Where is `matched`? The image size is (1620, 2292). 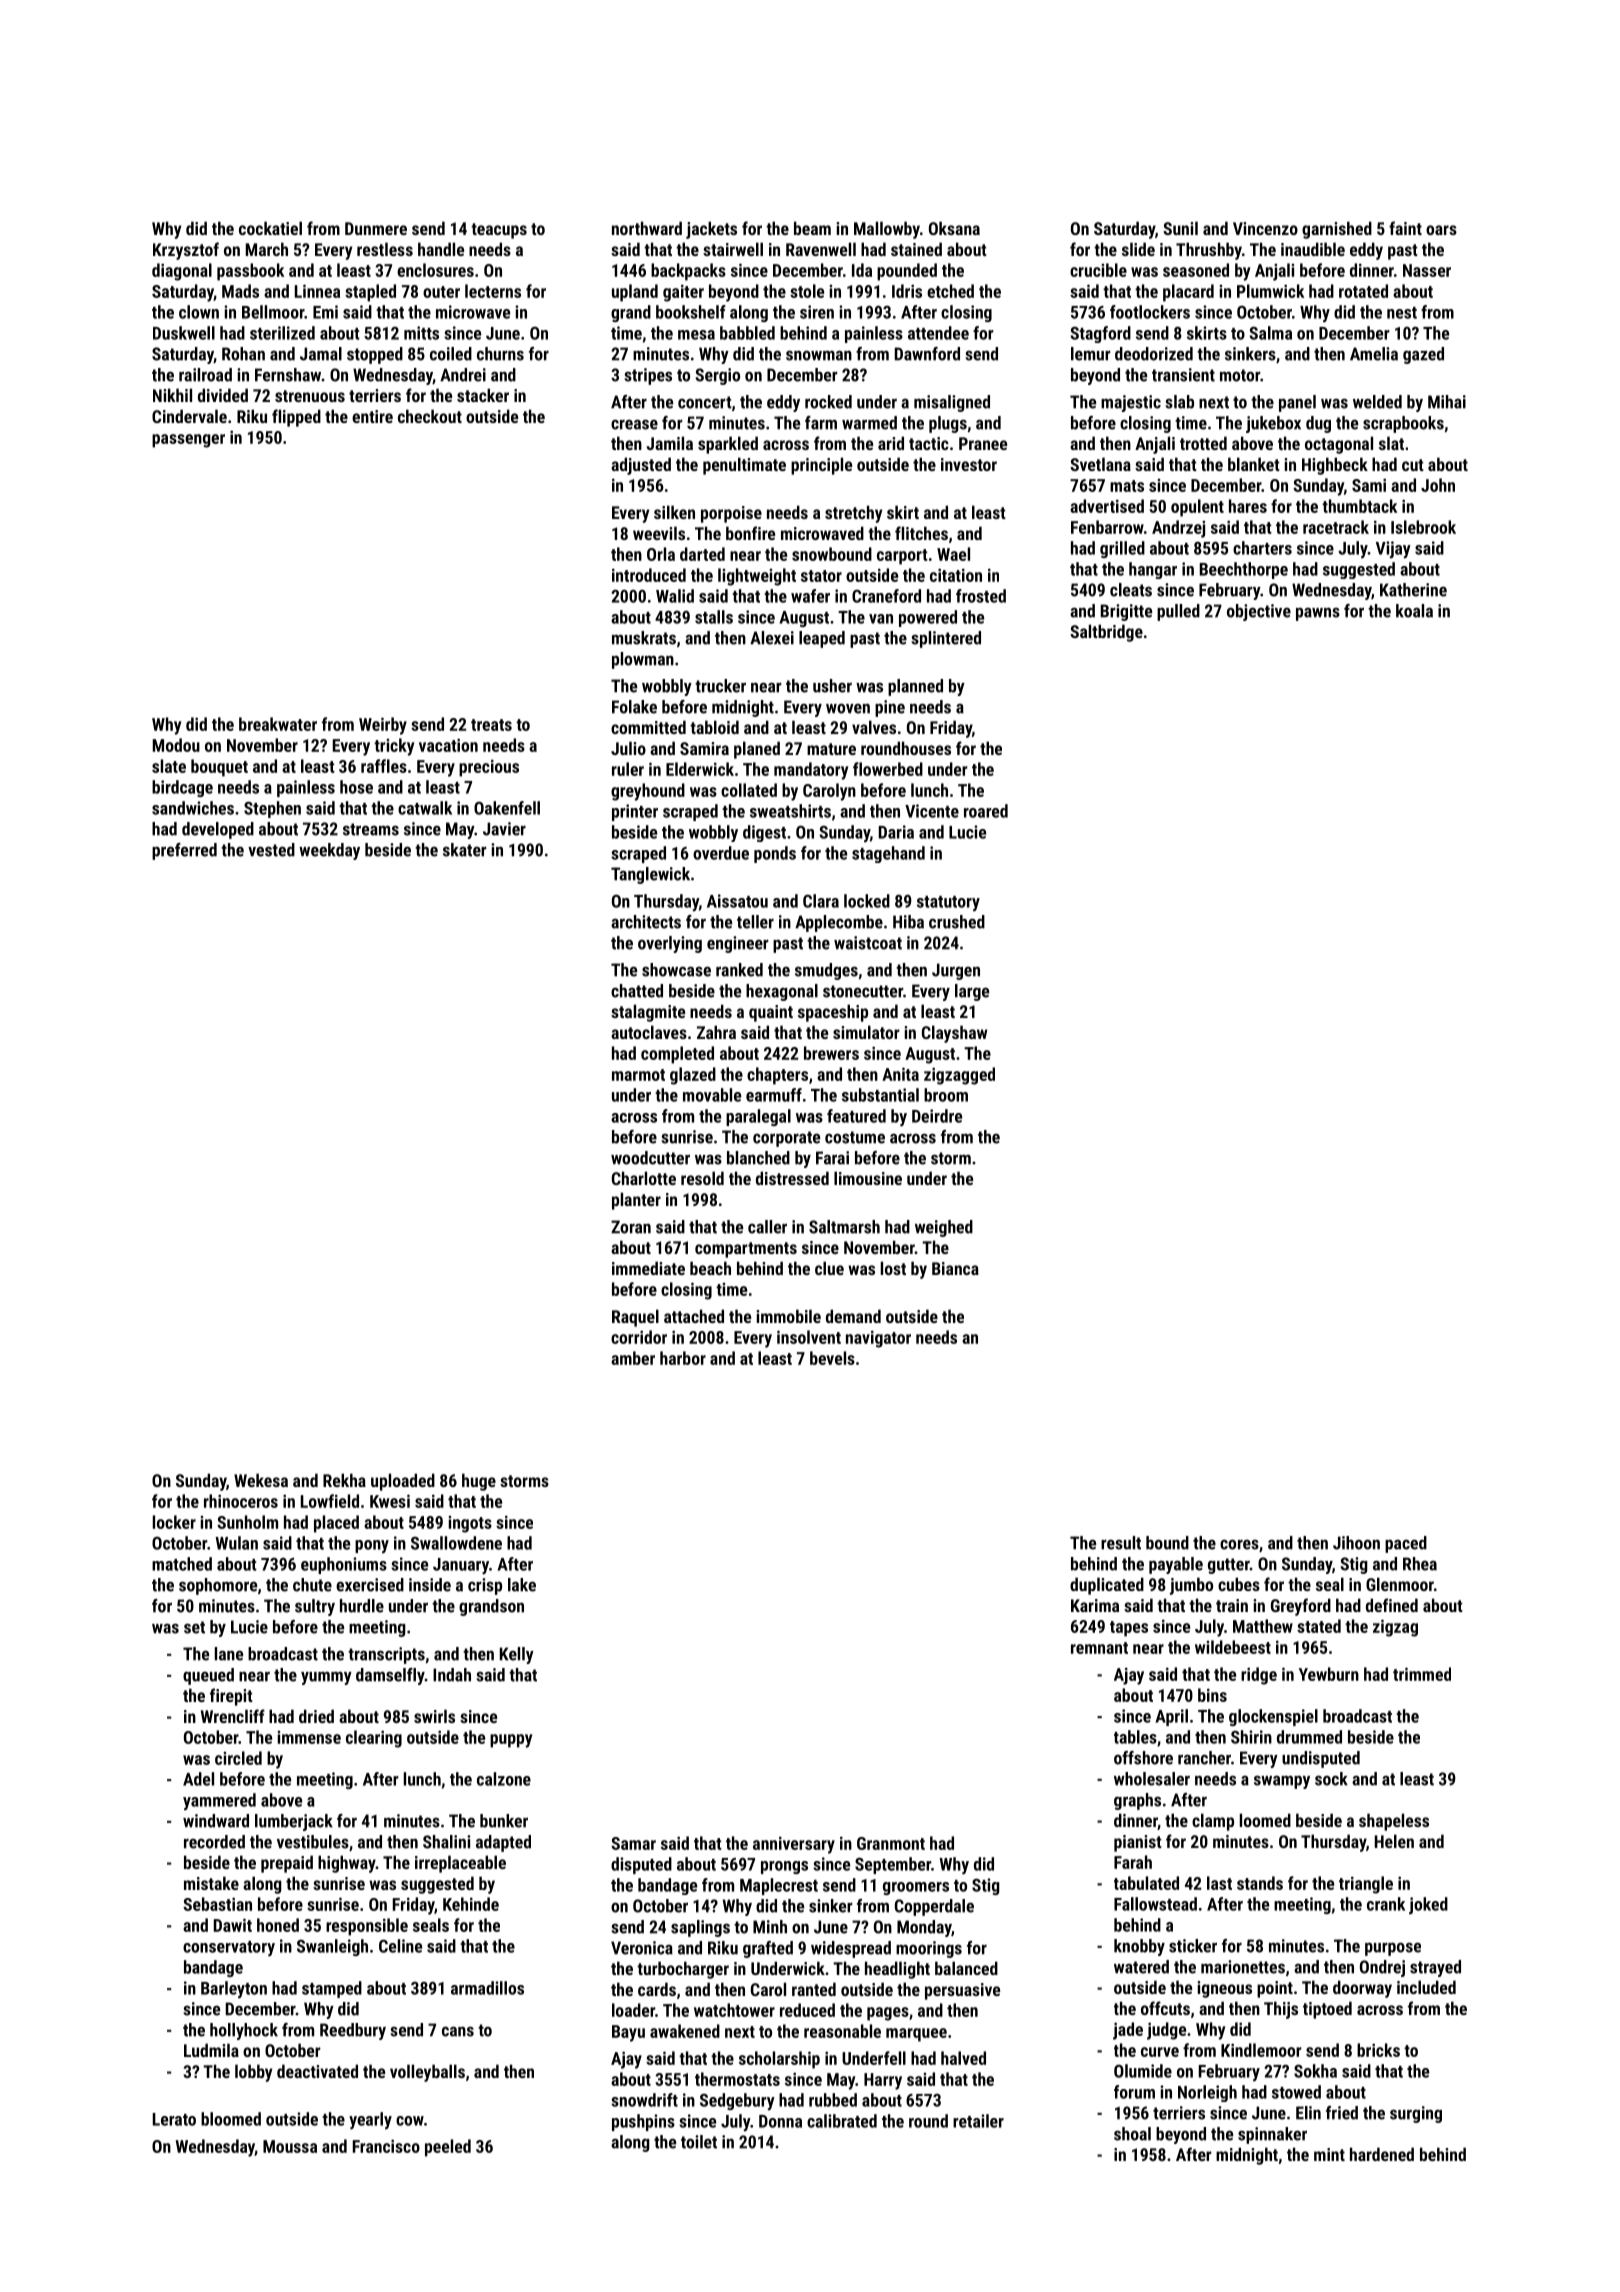 matched is located at coordinates (182, 1564).
